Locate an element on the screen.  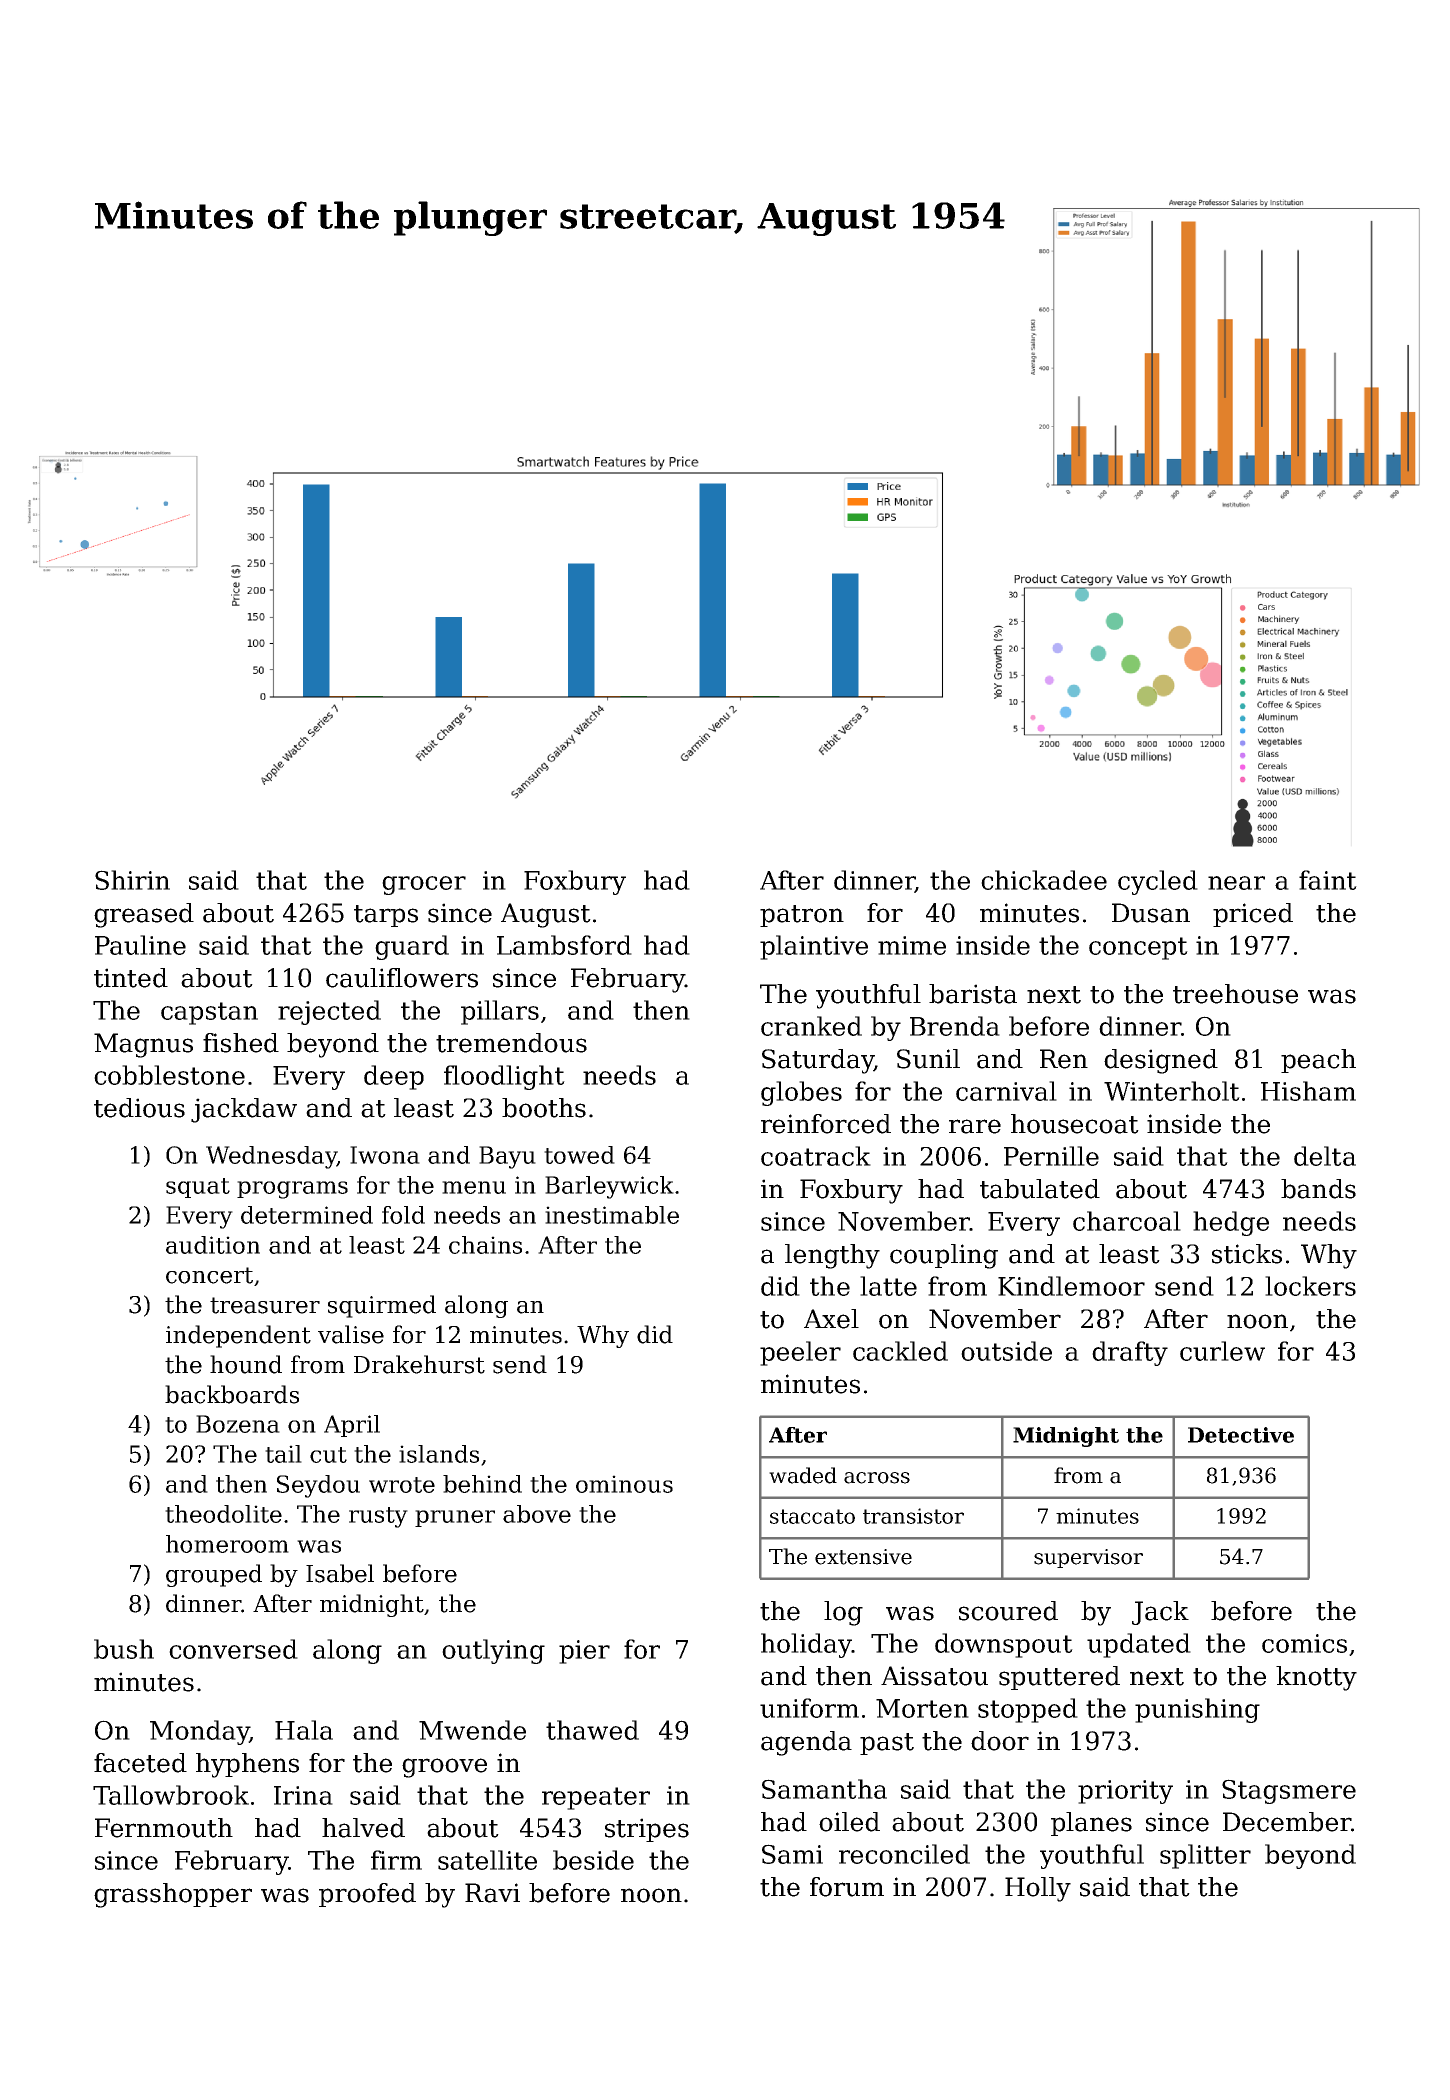
staccato is located at coordinates (812, 1516).
